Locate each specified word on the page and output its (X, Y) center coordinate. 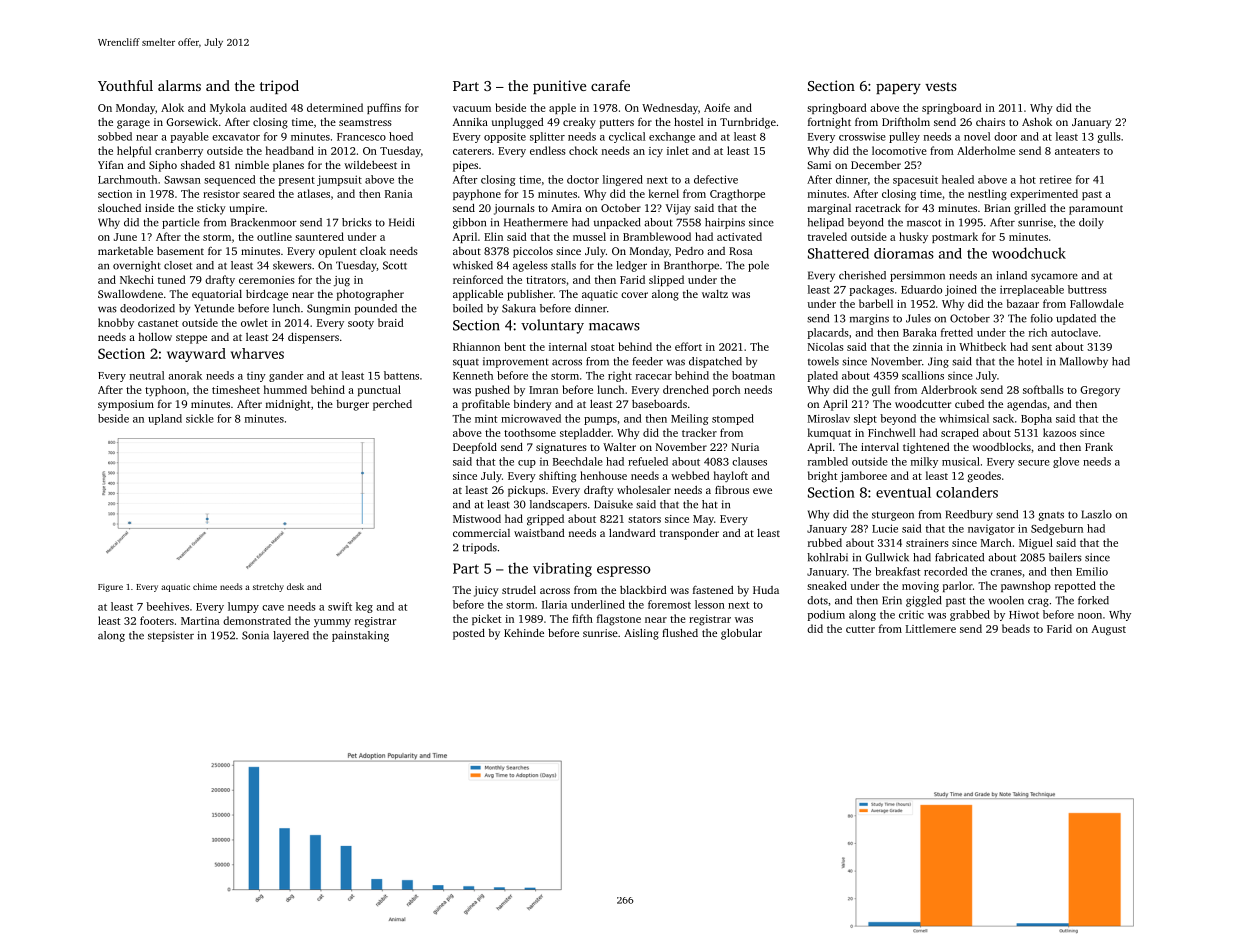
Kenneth (473, 375)
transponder (689, 534)
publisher (530, 295)
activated (739, 236)
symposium (126, 405)
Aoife (717, 107)
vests (941, 86)
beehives (167, 606)
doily (1091, 223)
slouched (119, 208)
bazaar (1023, 303)
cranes (1006, 573)
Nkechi (137, 279)
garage (133, 124)
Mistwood (477, 518)
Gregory (1100, 391)
